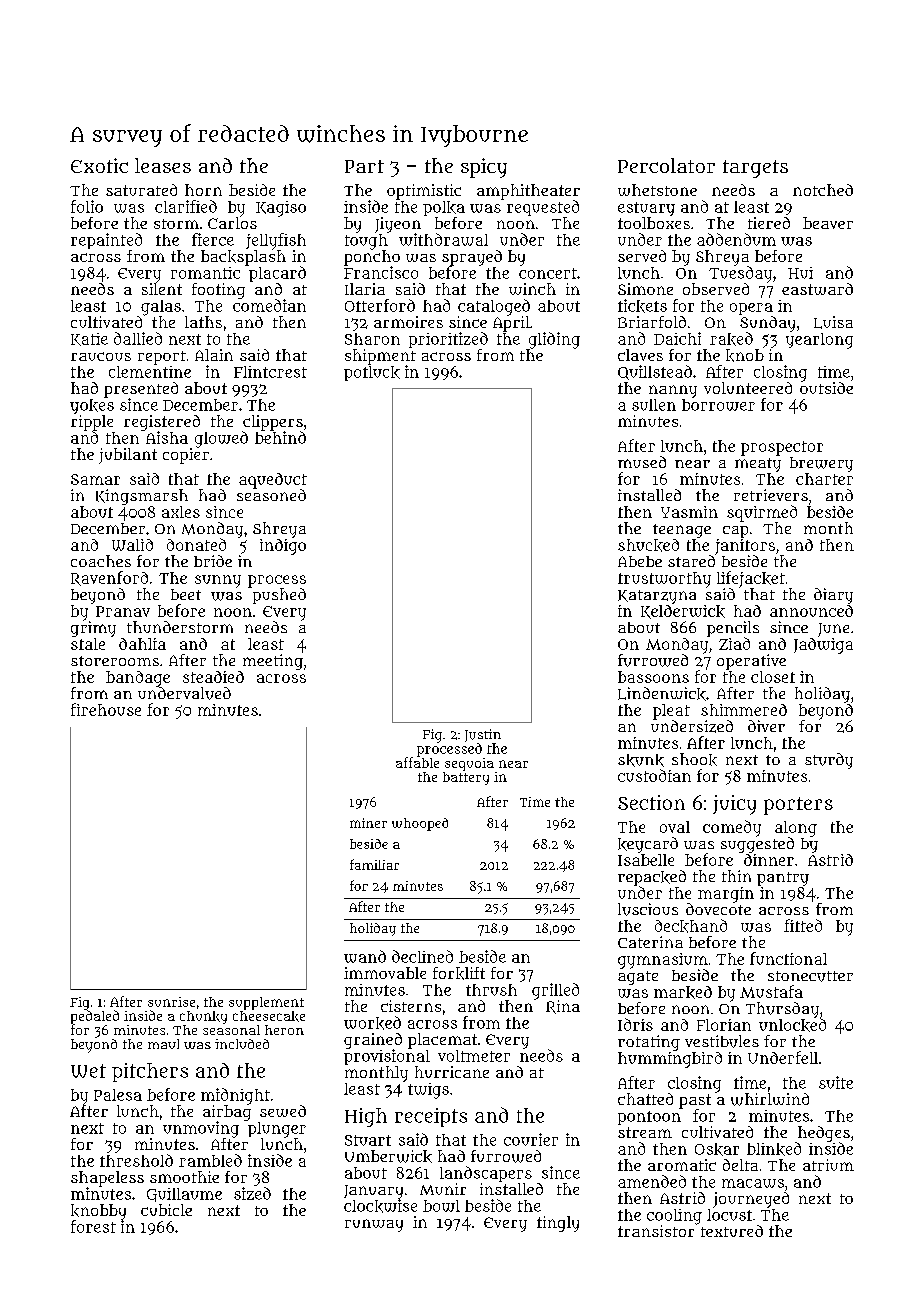  What do you see at coordinates (472, 258) in the screenshot?
I see `sprayed` at bounding box center [472, 258].
